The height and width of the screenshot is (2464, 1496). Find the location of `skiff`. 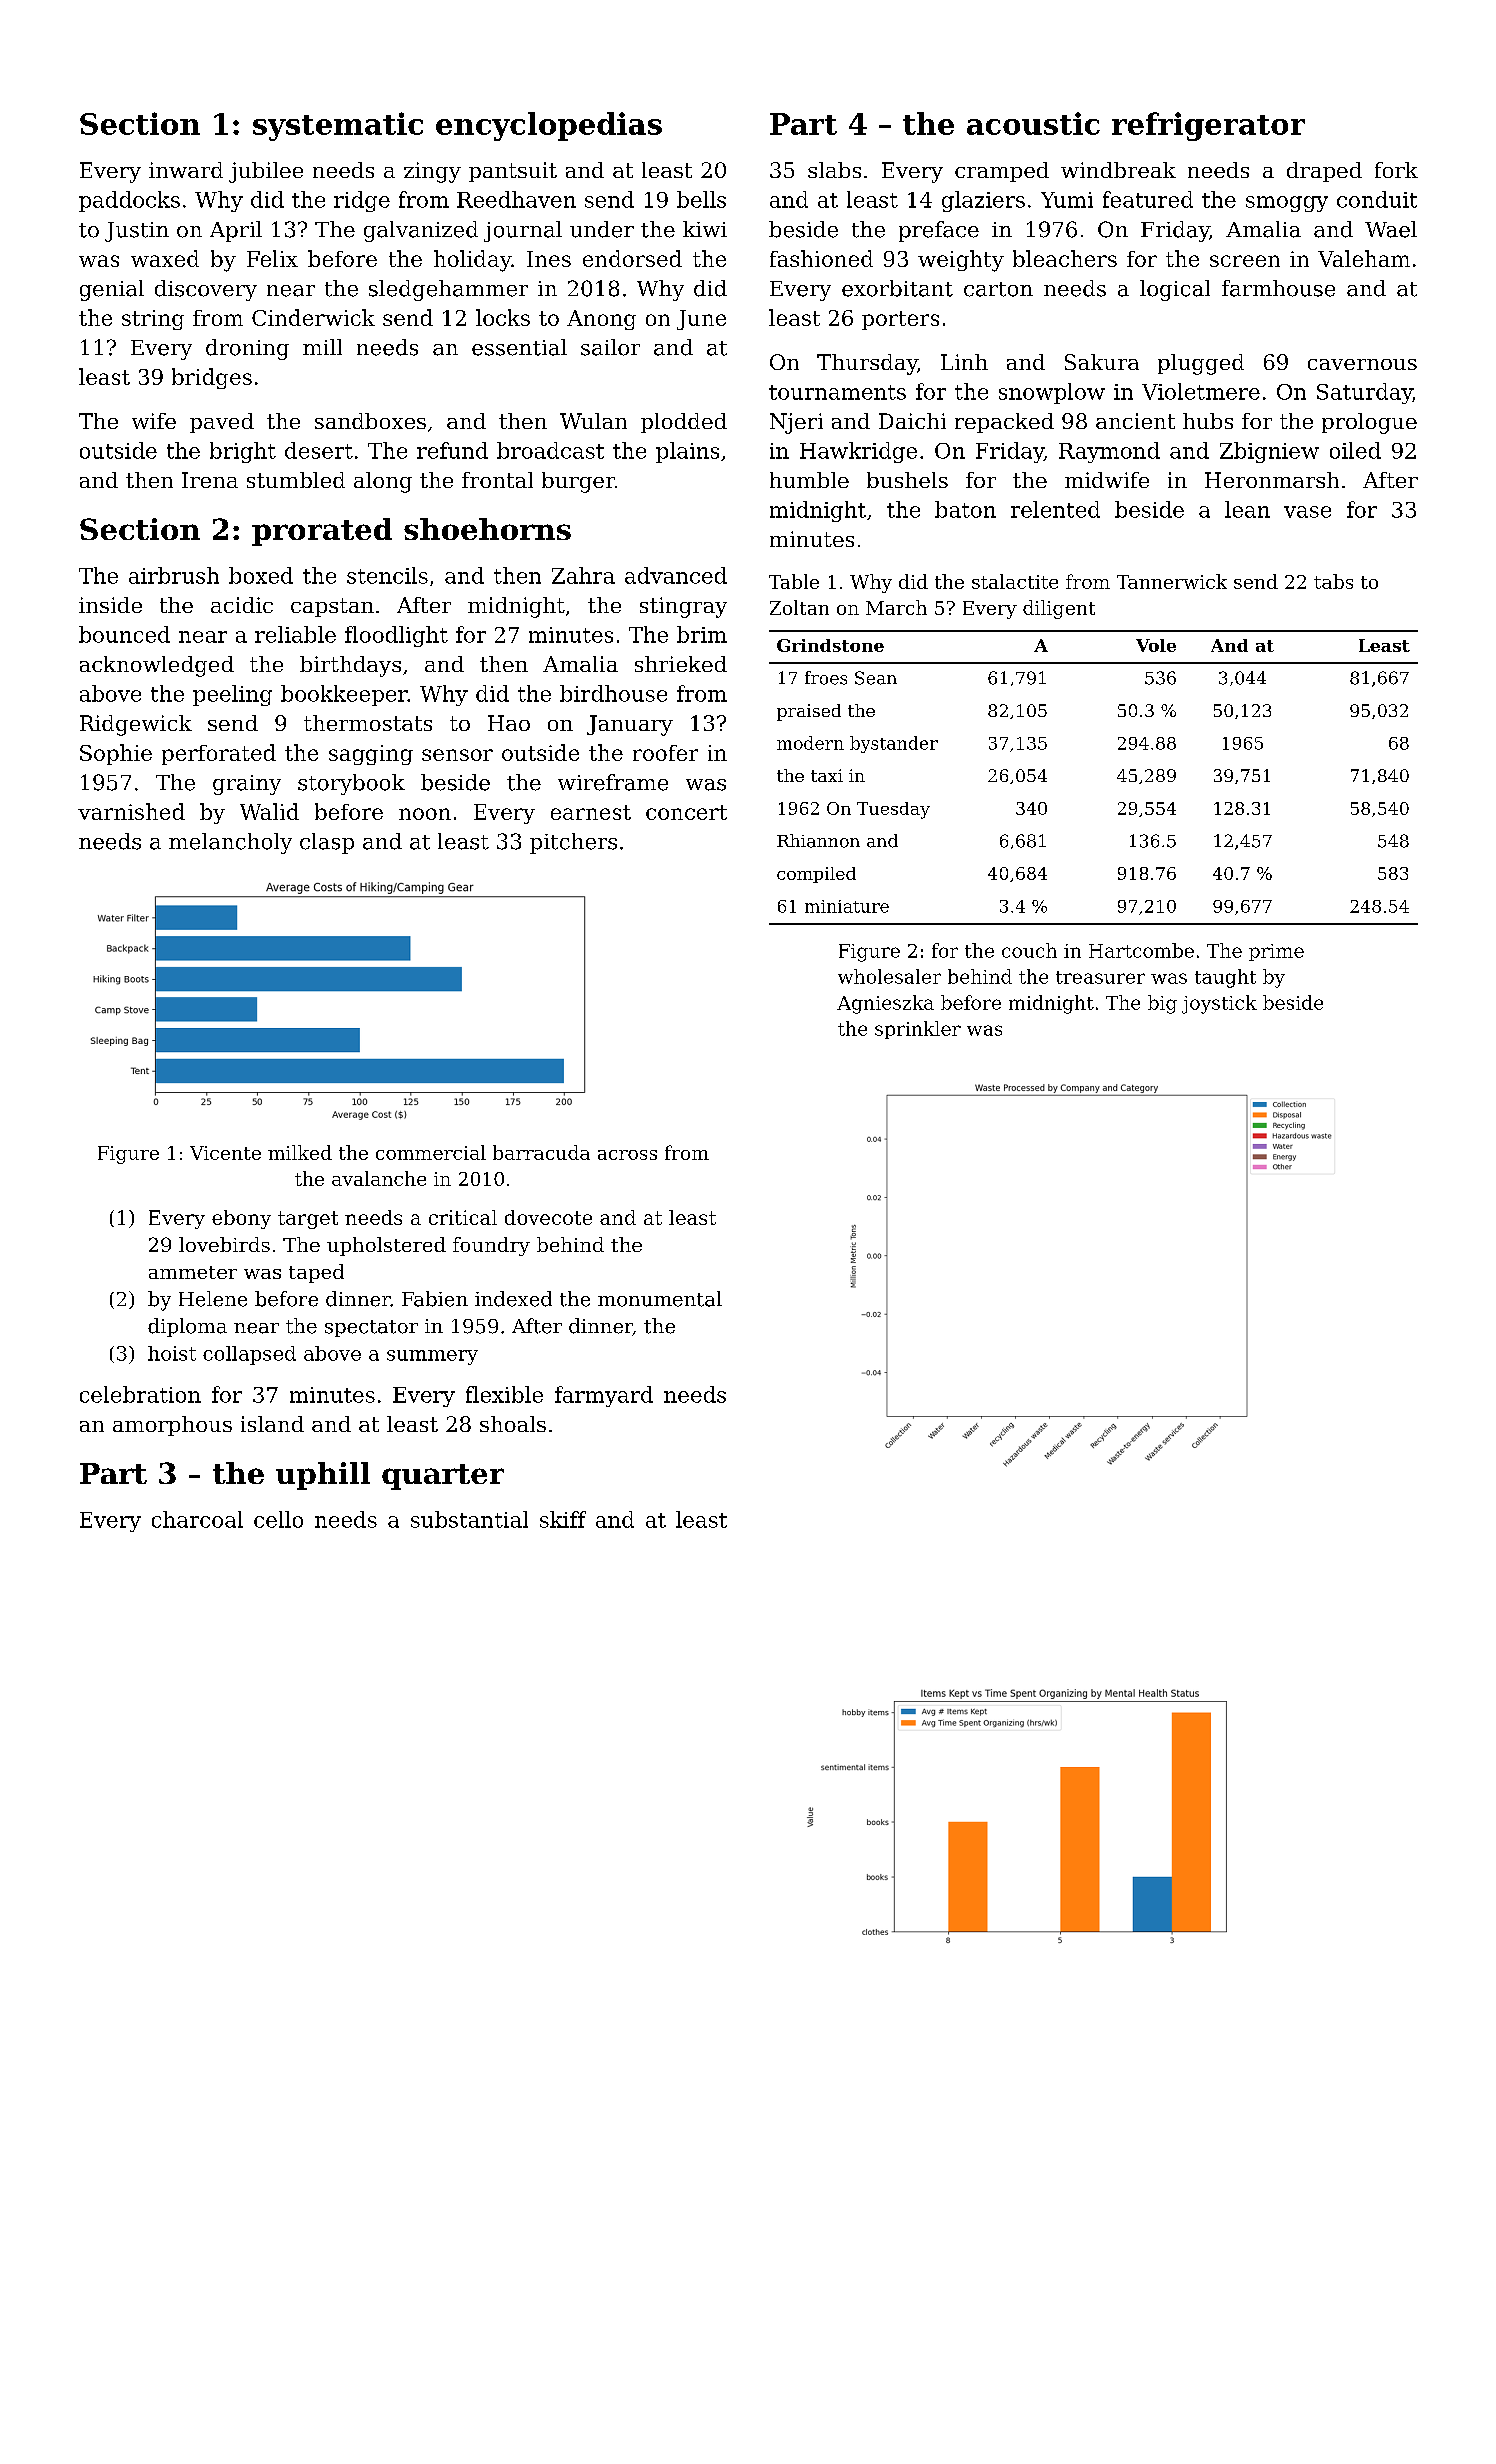

skiff is located at coordinates (563, 1519).
